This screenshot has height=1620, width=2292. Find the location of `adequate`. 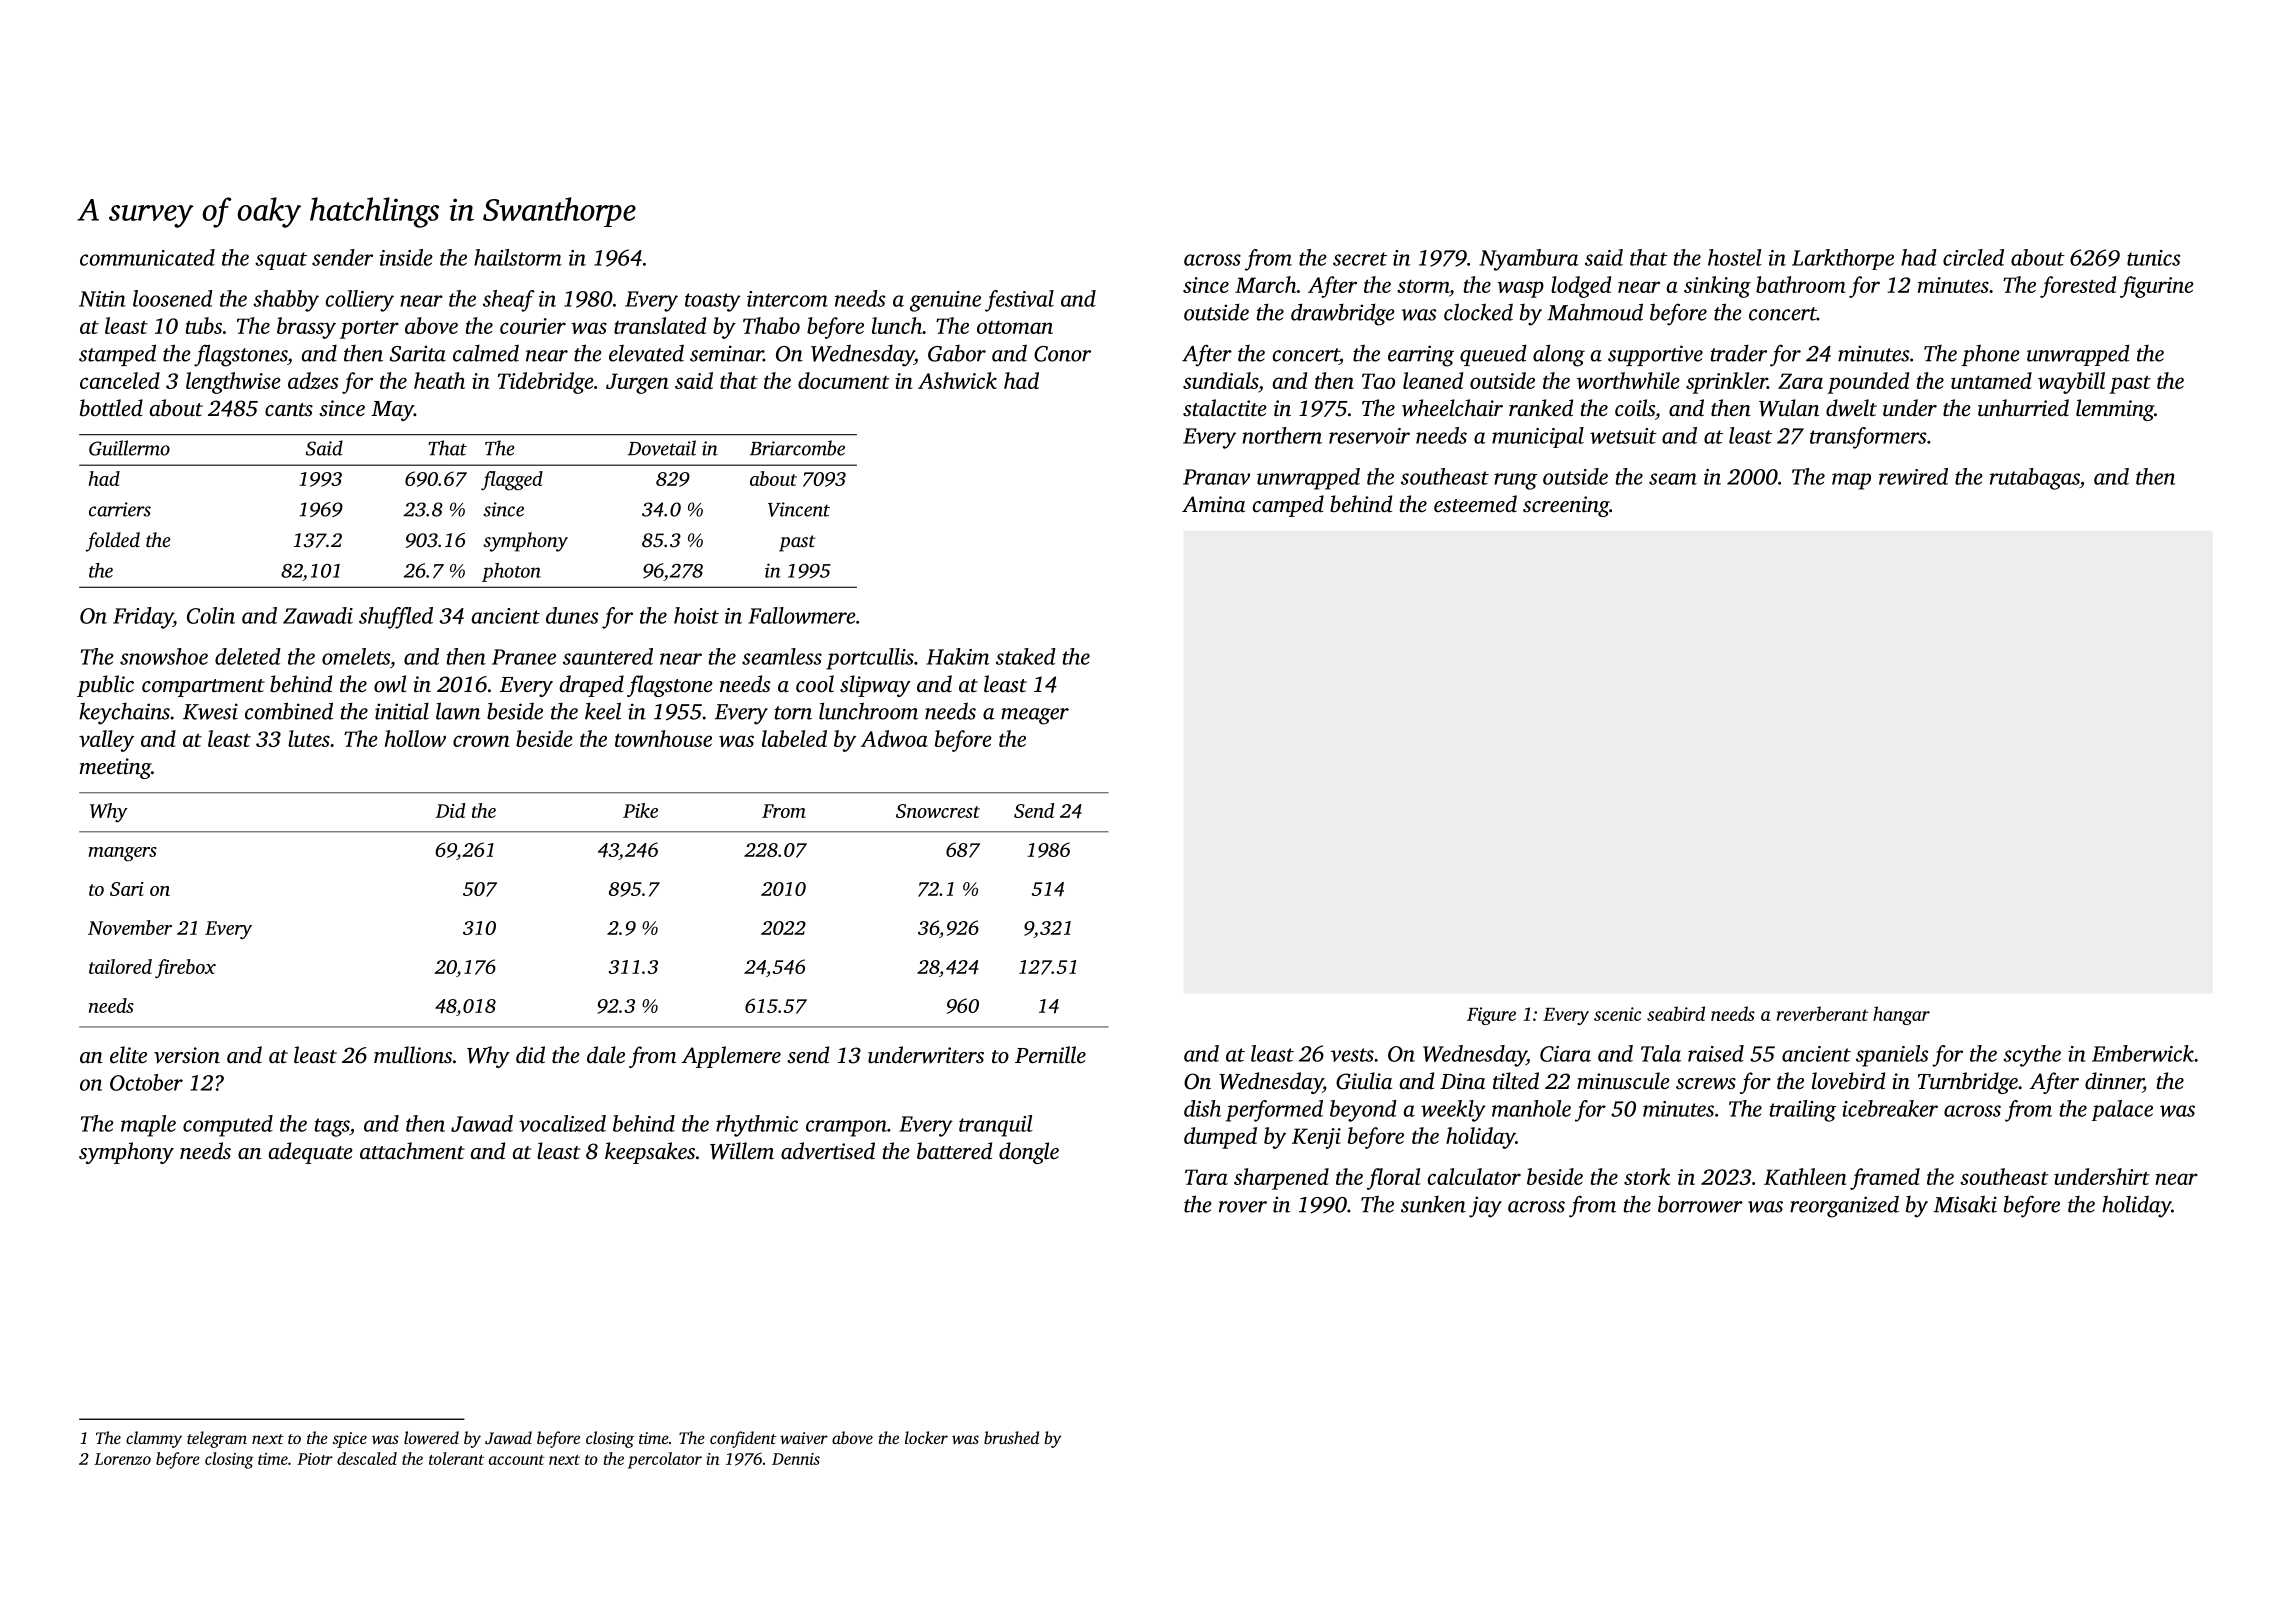

adequate is located at coordinates (311, 1153).
